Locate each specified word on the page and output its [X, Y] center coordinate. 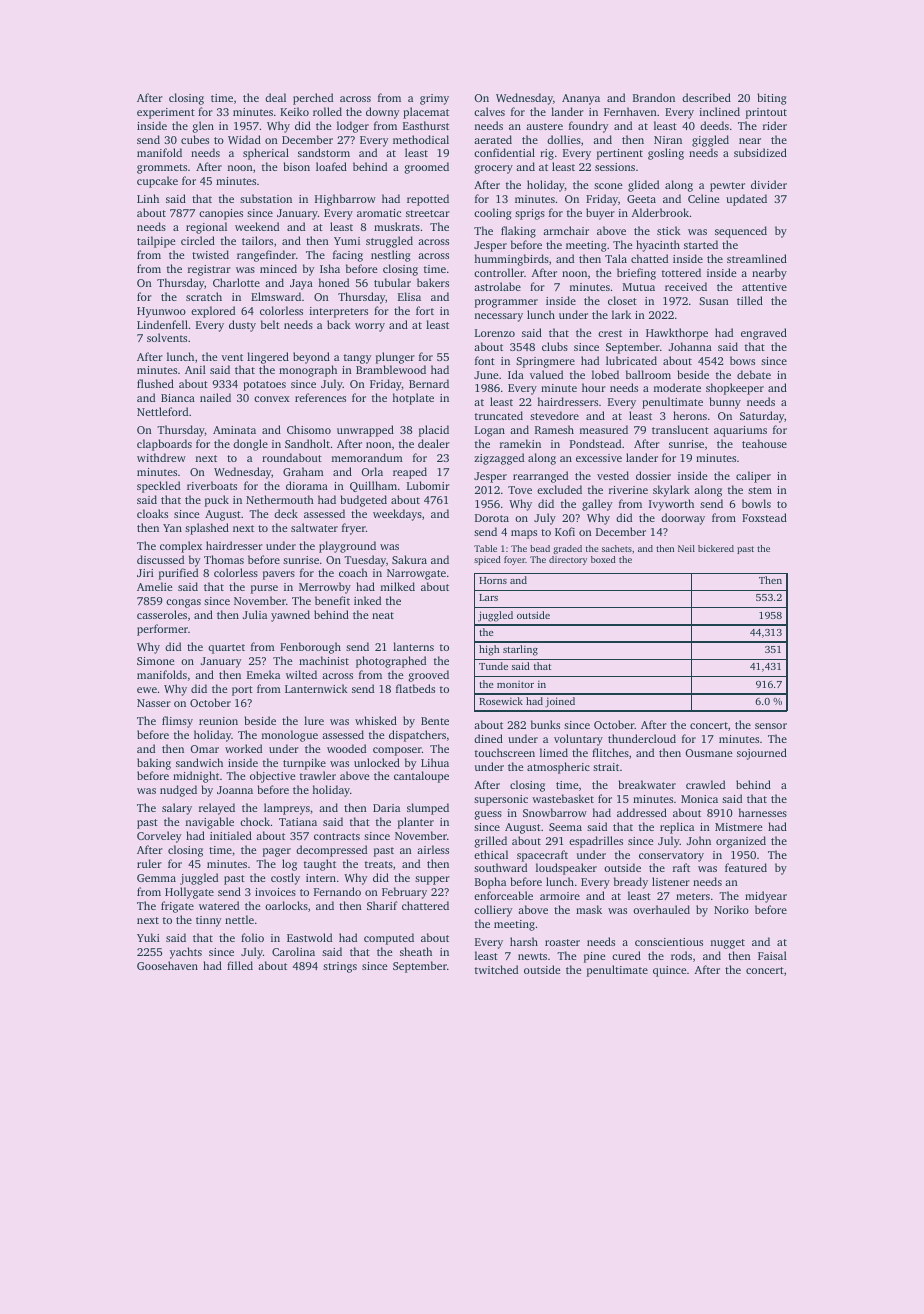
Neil [686, 548]
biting [772, 99]
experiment [166, 113]
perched [313, 99]
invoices [275, 892]
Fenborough [310, 648]
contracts [337, 836]
